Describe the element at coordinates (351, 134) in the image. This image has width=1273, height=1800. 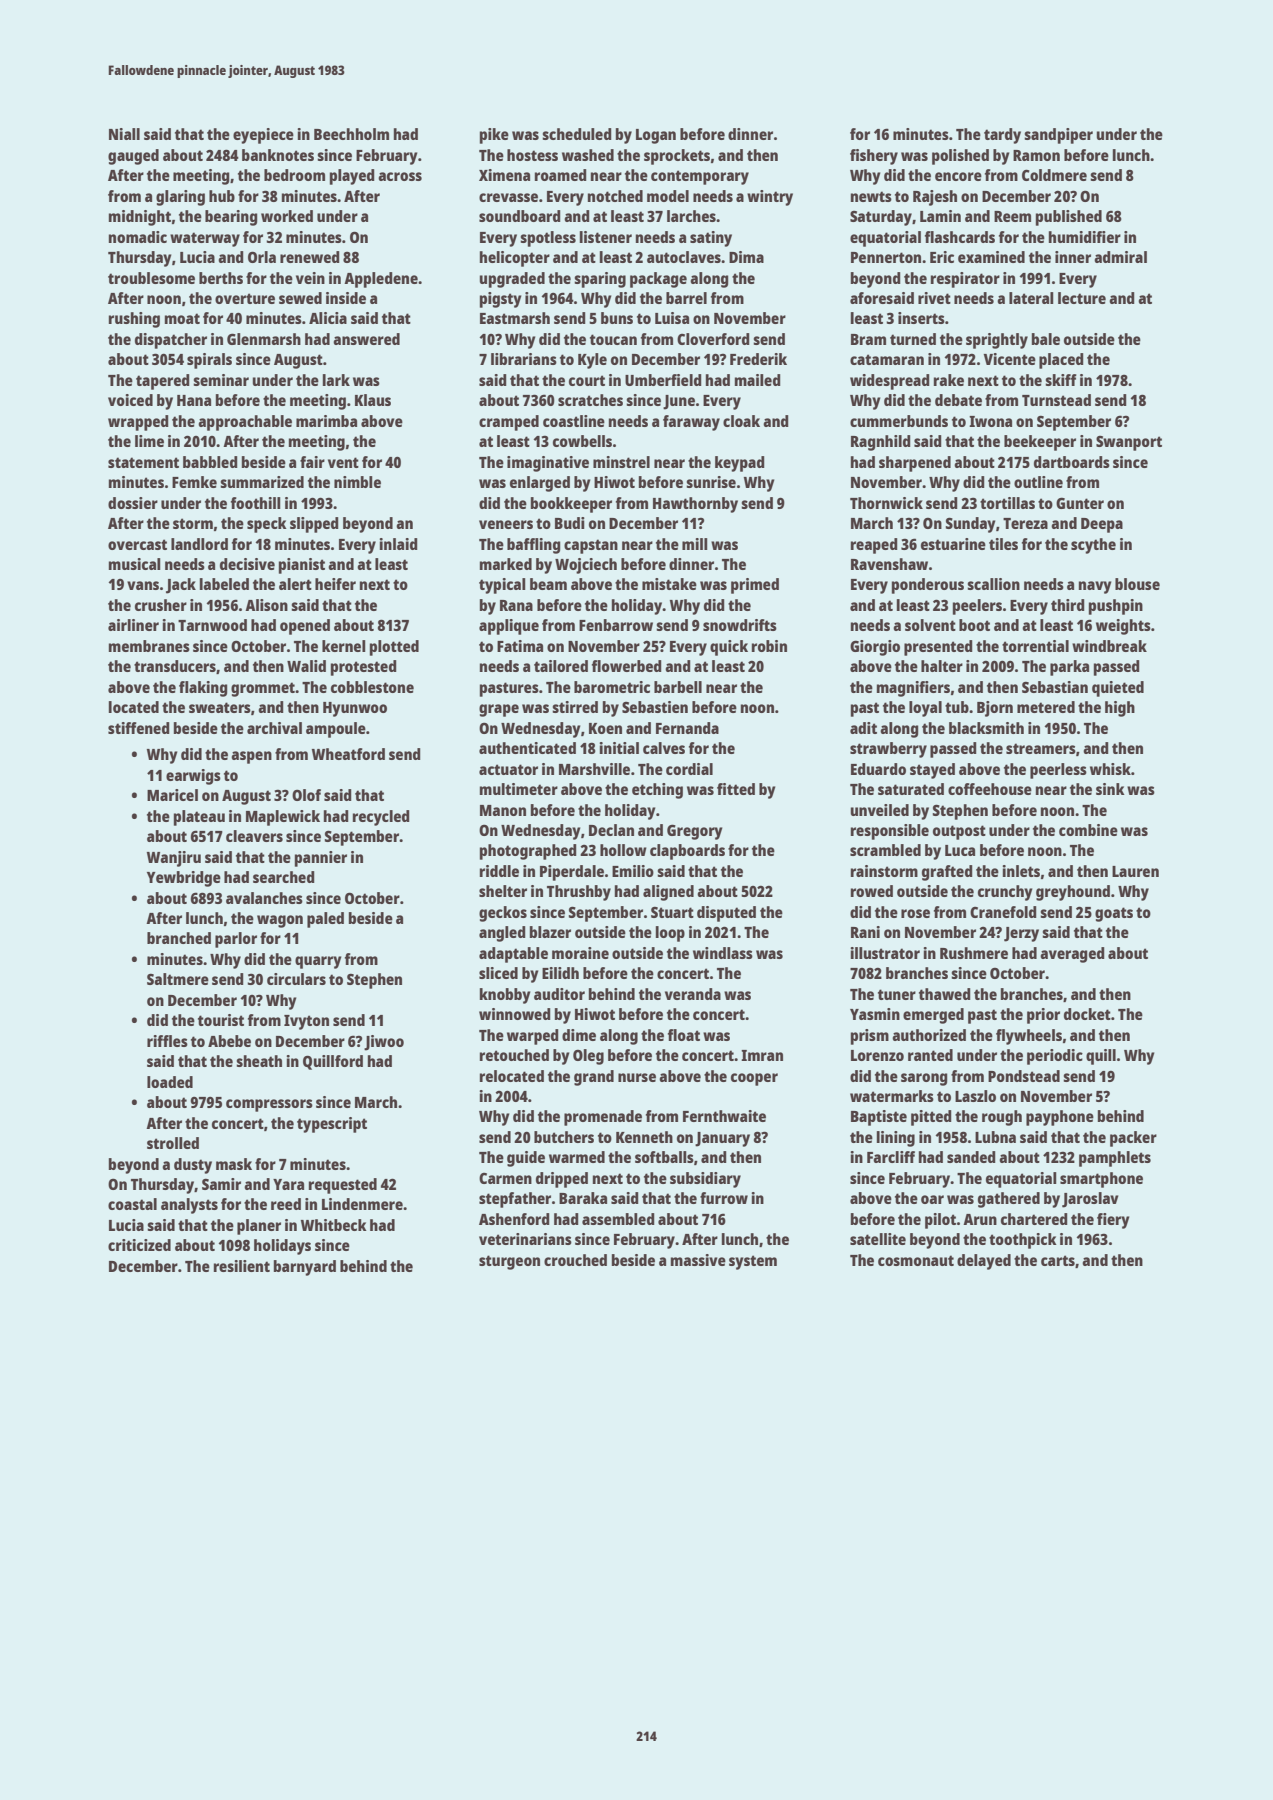
I see `Beechholm` at that location.
